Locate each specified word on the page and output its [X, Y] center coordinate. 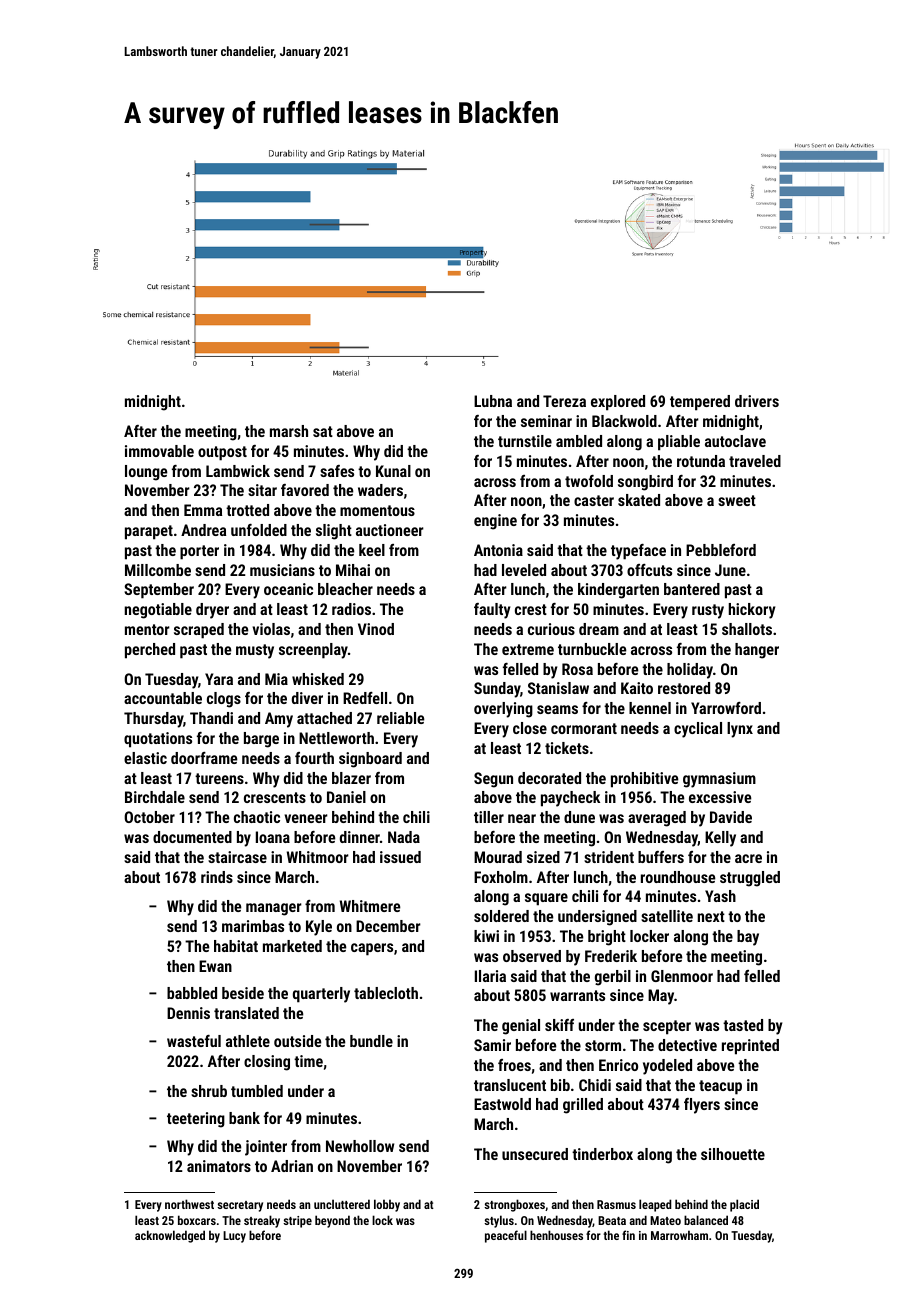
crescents [275, 797]
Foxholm [501, 877]
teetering [196, 1120]
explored [618, 403]
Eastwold [502, 1104]
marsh [289, 431]
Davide [731, 817]
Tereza [564, 401]
